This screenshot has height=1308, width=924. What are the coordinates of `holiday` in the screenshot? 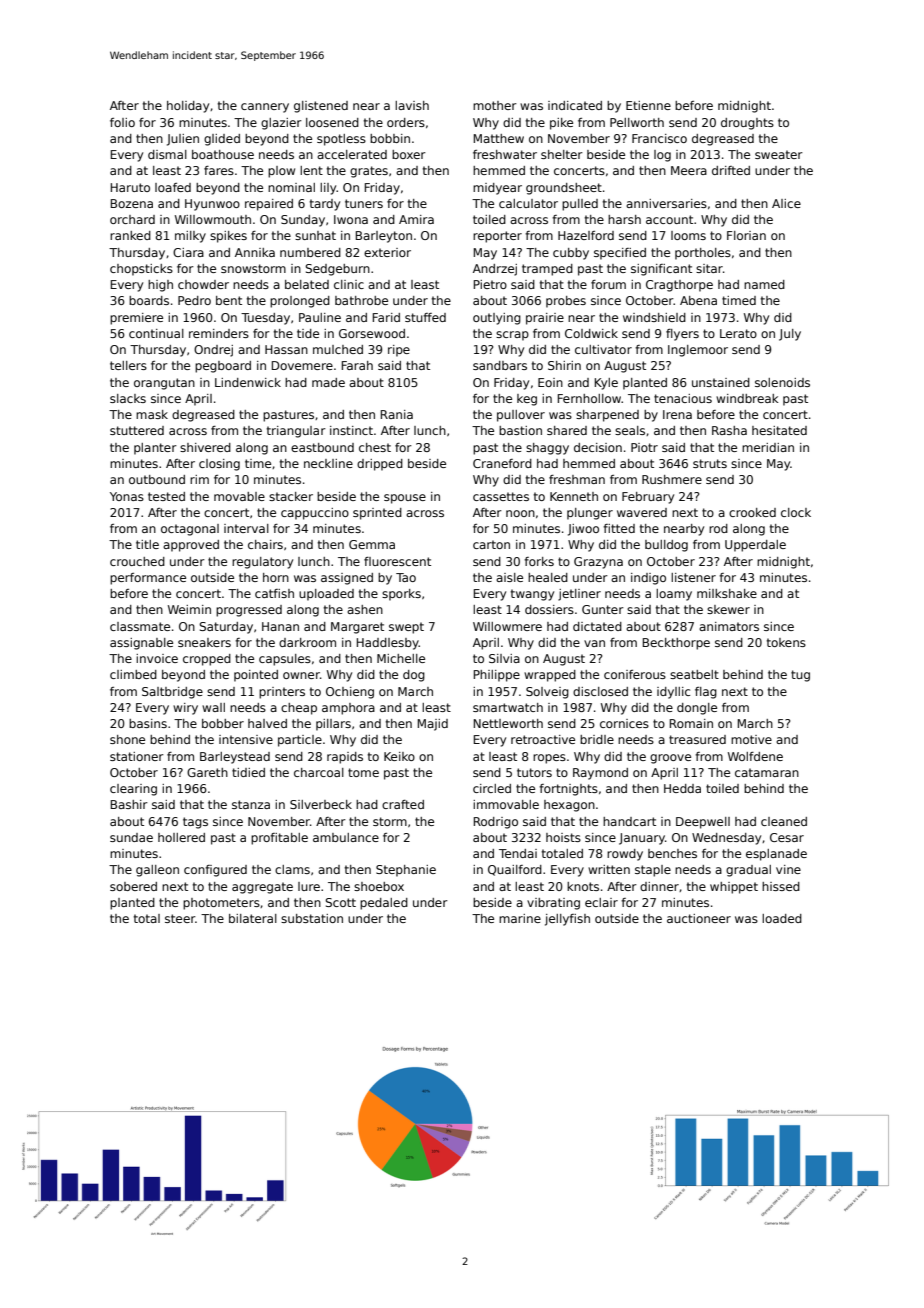 It's located at (188, 107).
